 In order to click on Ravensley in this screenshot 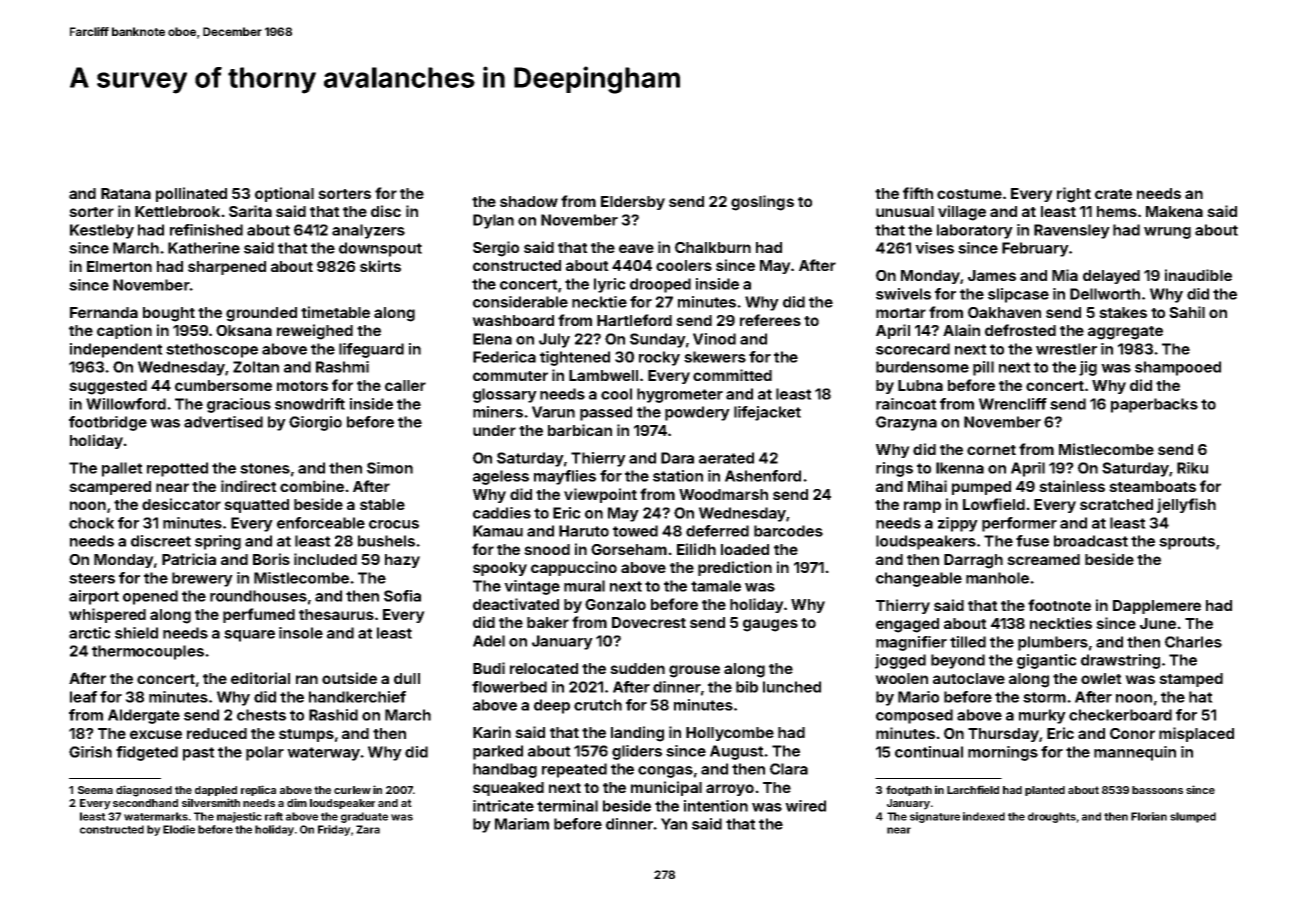, I will do `click(1072, 231)`.
